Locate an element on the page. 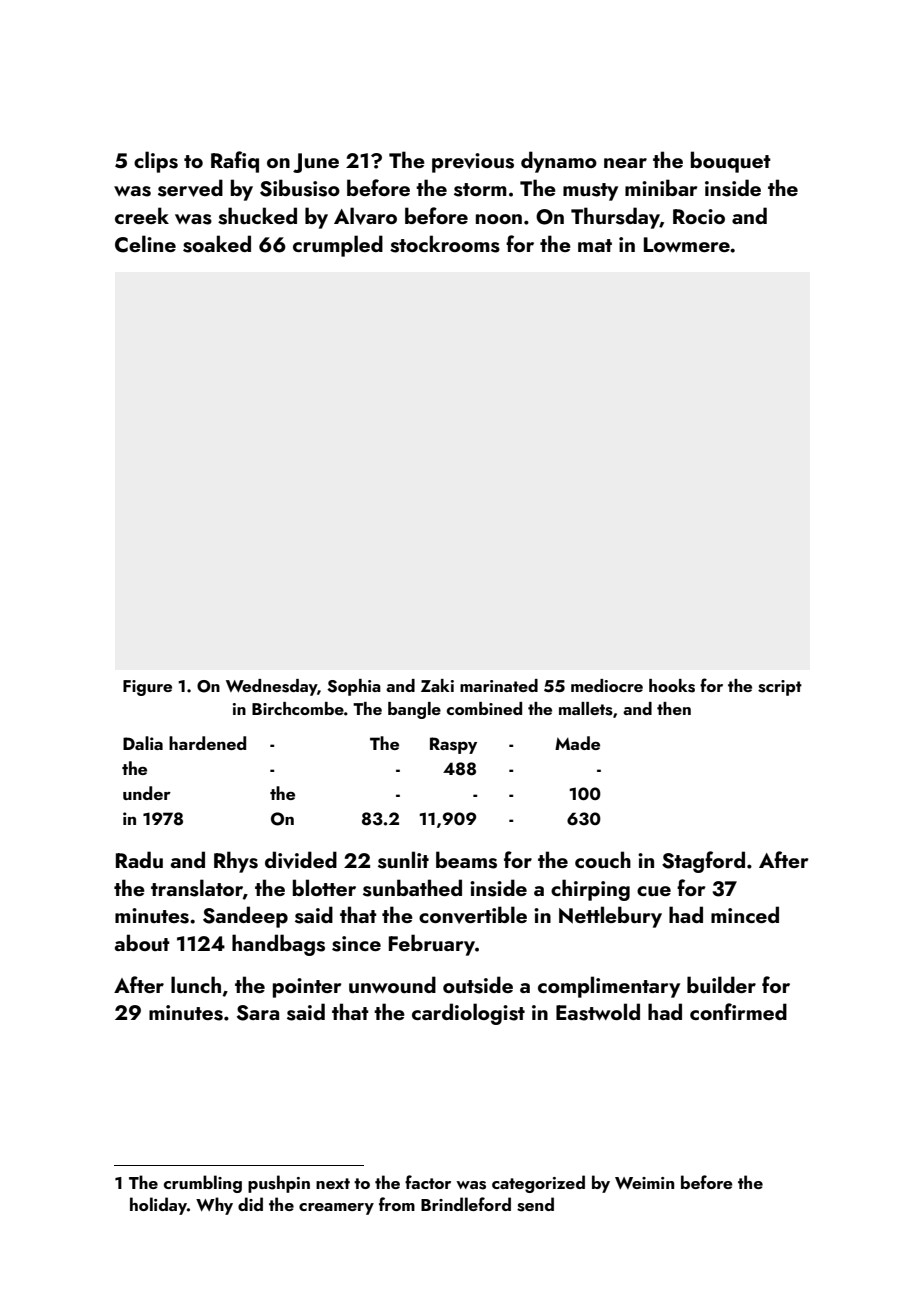  builder is located at coordinates (721, 984).
